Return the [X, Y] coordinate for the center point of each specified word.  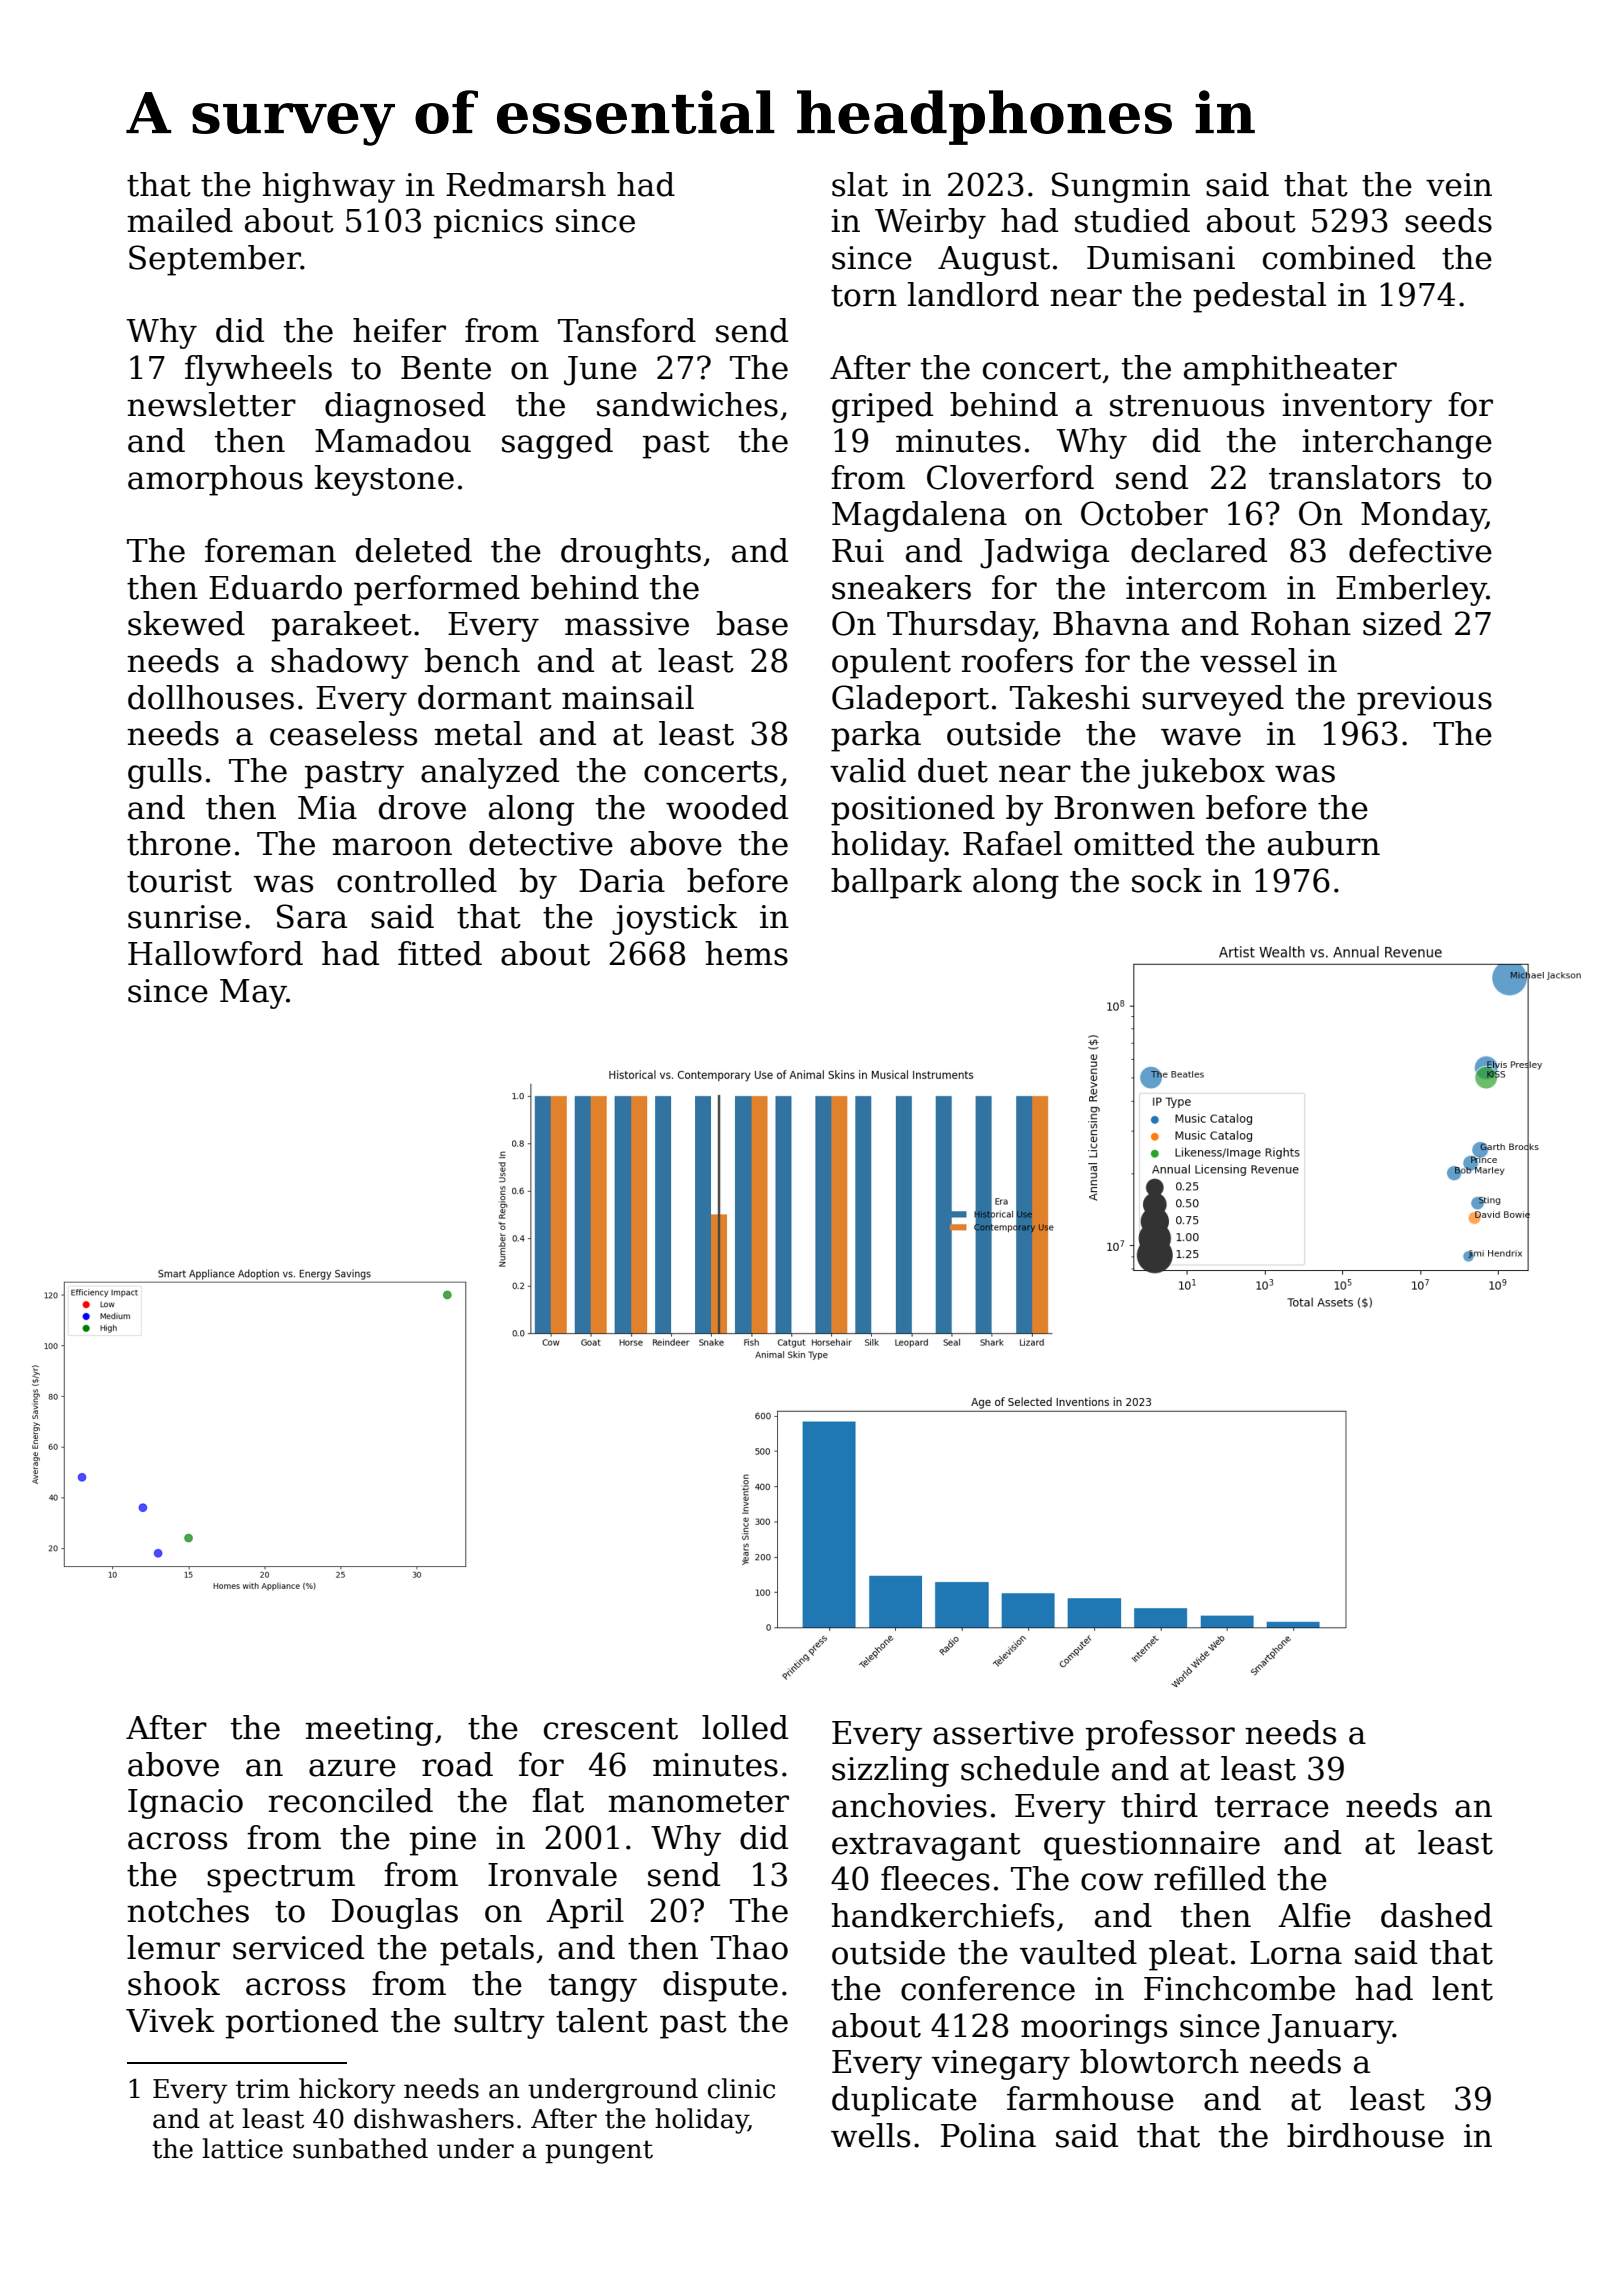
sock [1167, 880]
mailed [180, 220]
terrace [1272, 1807]
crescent [611, 1729]
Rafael [1012, 843]
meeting [369, 1731]
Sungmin [1121, 187]
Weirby [930, 223]
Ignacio [185, 1804]
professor [1160, 1735]
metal [478, 733]
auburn [1324, 843]
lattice [242, 2148]
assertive [1003, 1733]
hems [746, 953]
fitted [440, 953]
